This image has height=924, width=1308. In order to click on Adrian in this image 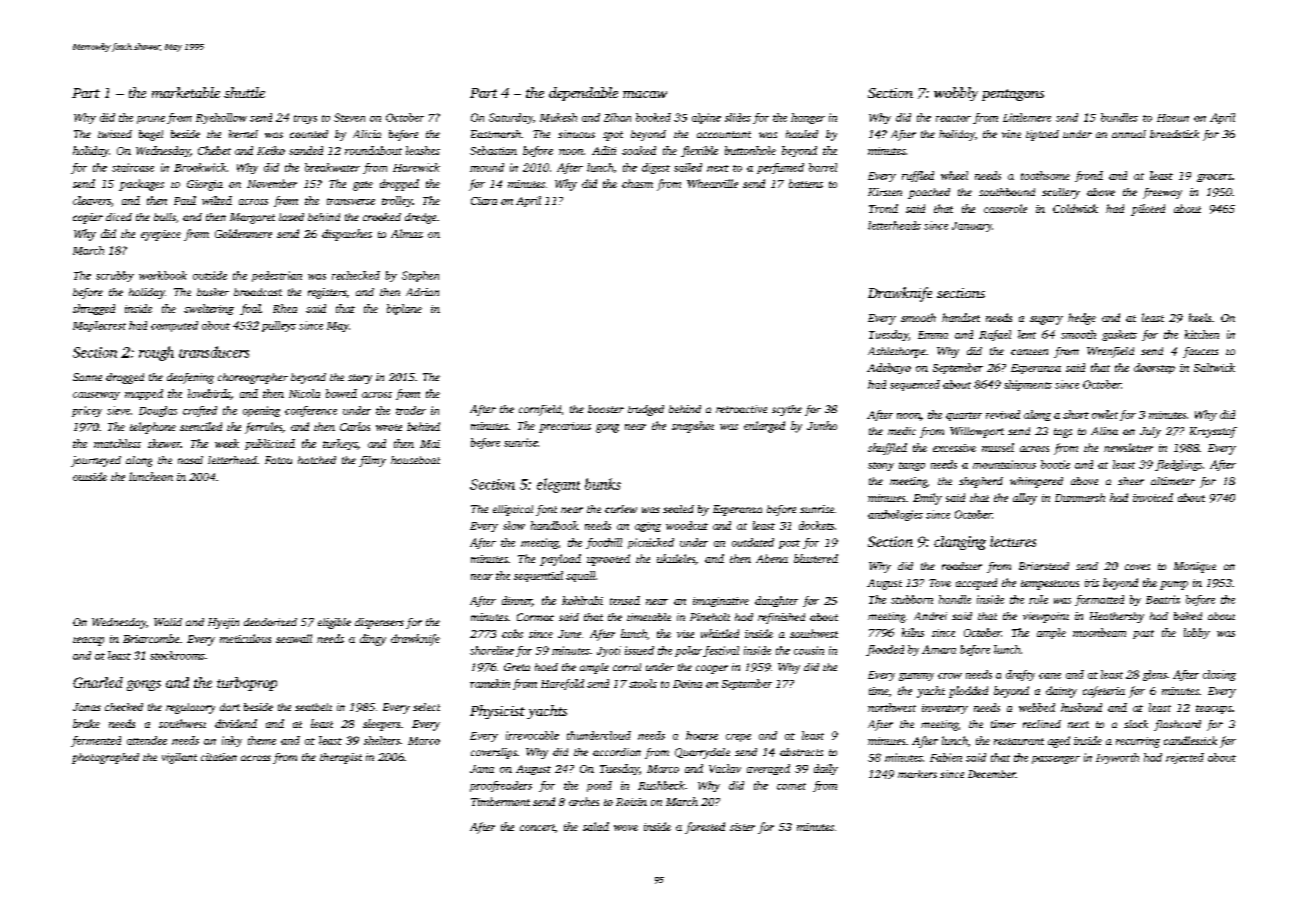, I will do `click(422, 292)`.
